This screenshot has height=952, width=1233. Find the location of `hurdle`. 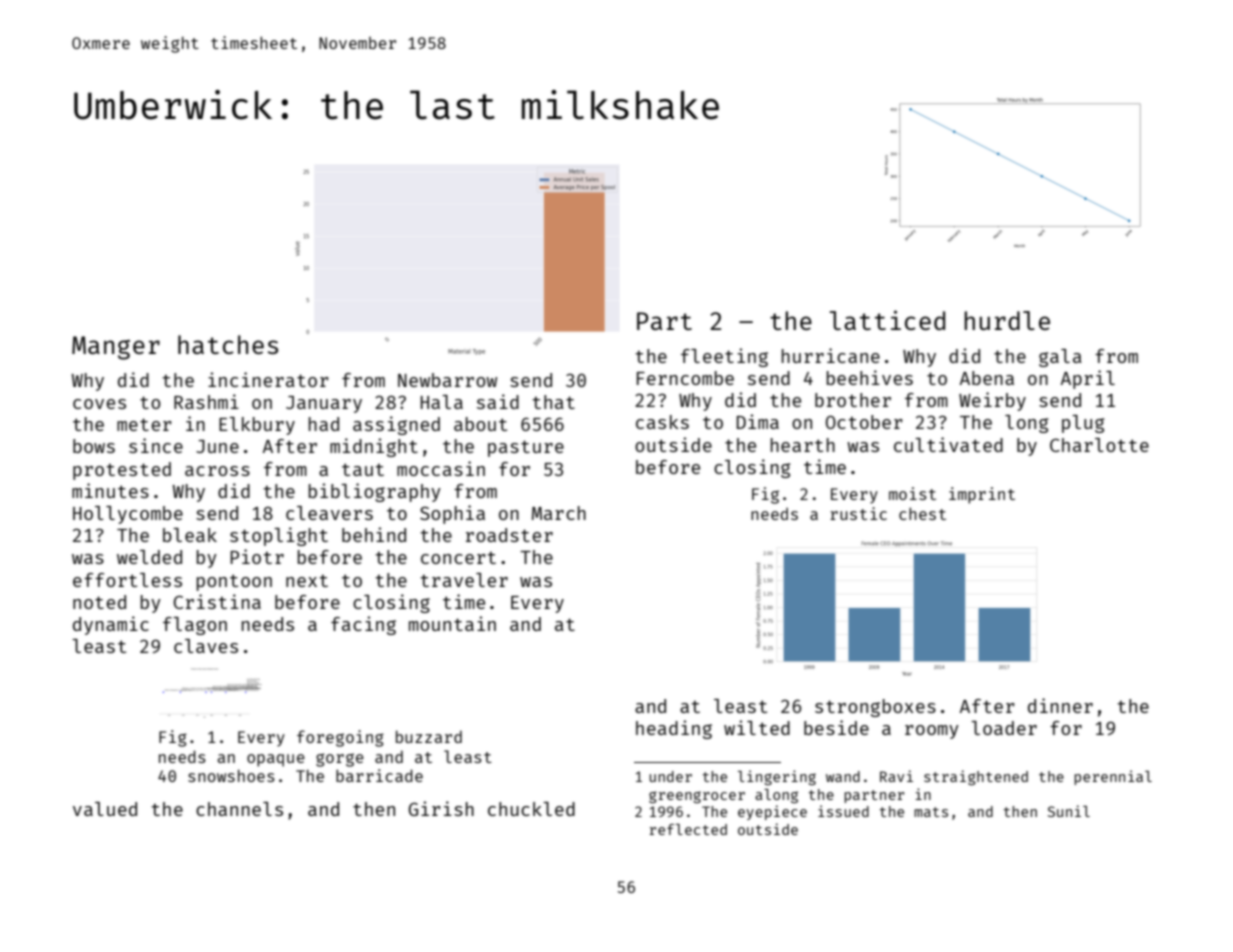

hurdle is located at coordinates (1007, 320).
